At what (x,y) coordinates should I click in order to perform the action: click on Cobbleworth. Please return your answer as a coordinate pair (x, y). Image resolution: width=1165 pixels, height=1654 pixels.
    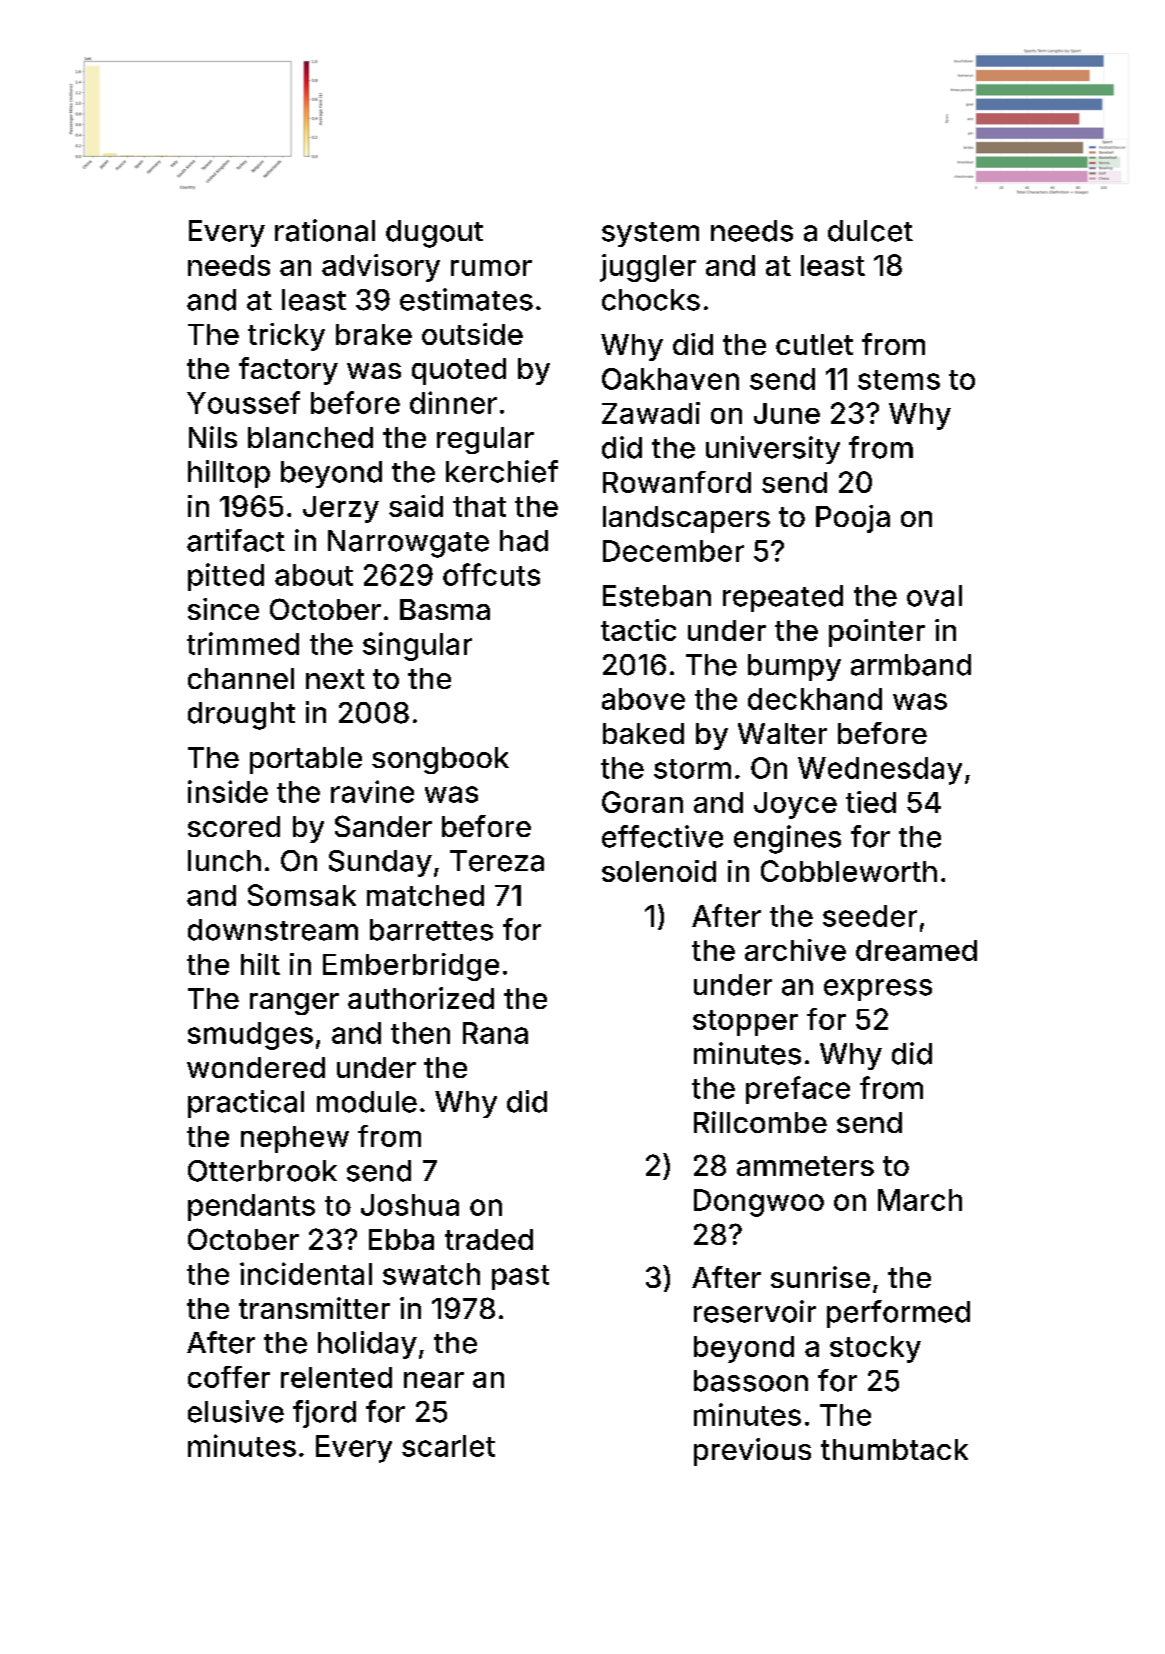
    Looking at the image, I should click on (849, 871).
